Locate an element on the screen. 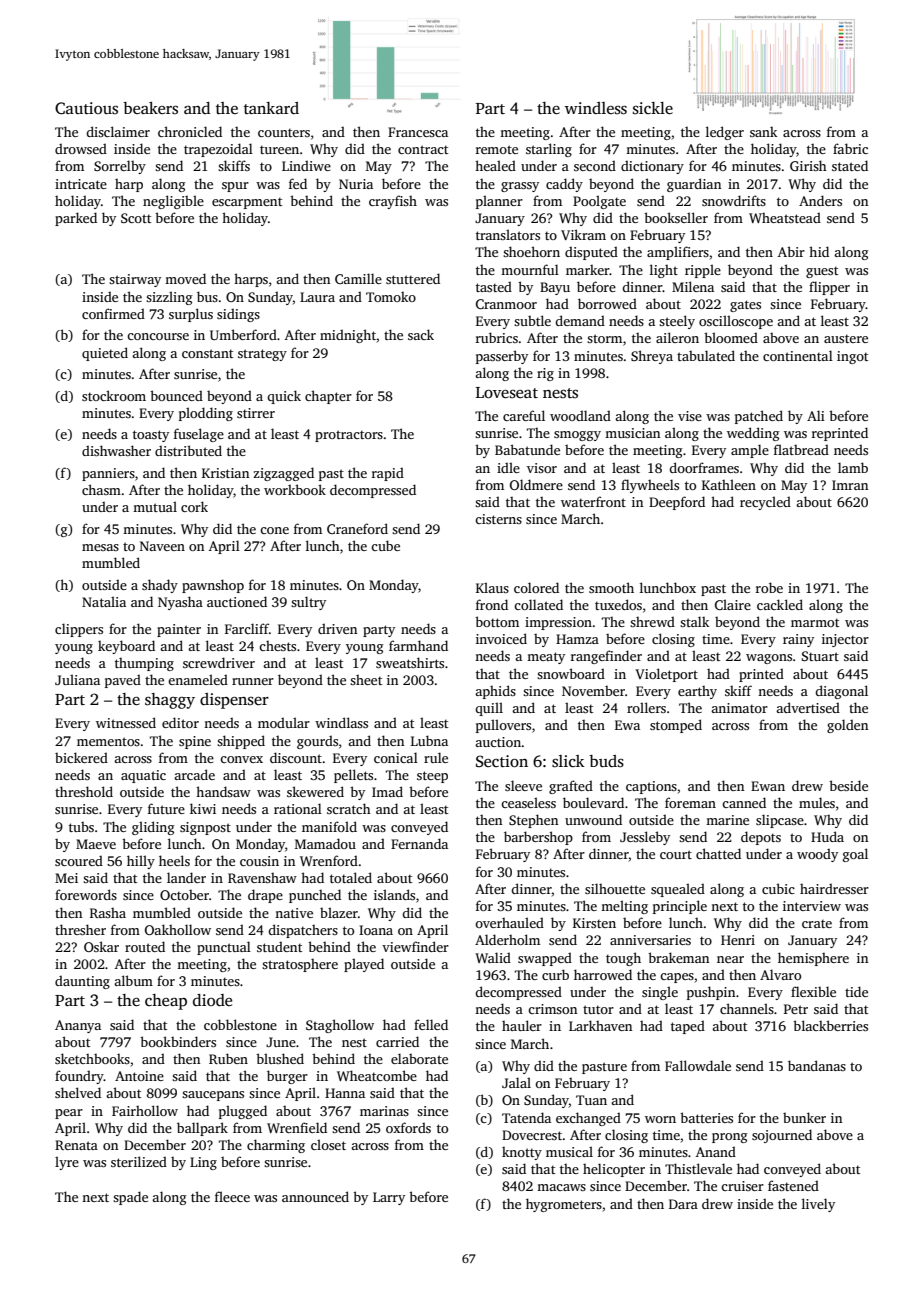  tankard is located at coordinates (271, 108).
